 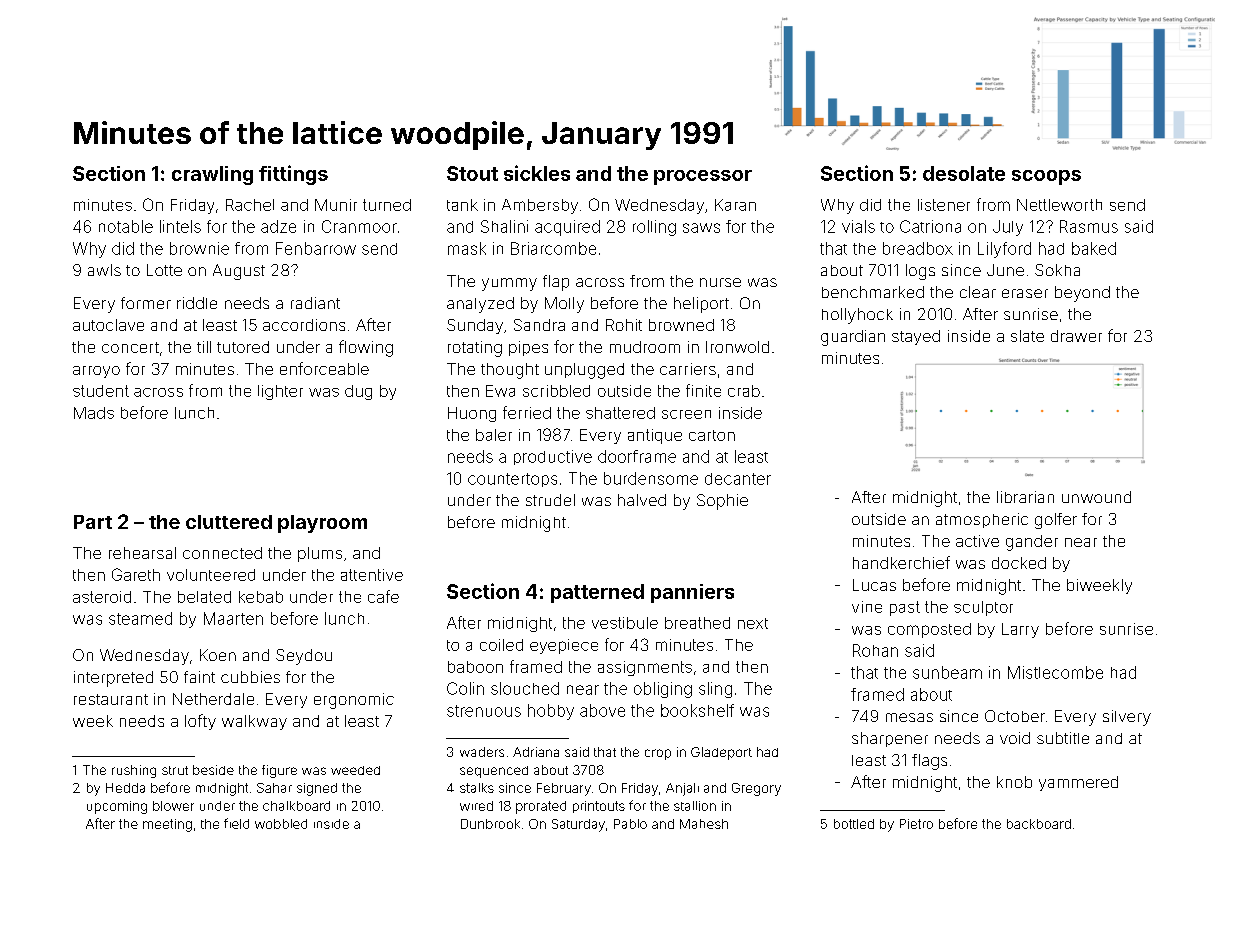 What do you see at coordinates (130, 347) in the screenshot?
I see `concert` at bounding box center [130, 347].
